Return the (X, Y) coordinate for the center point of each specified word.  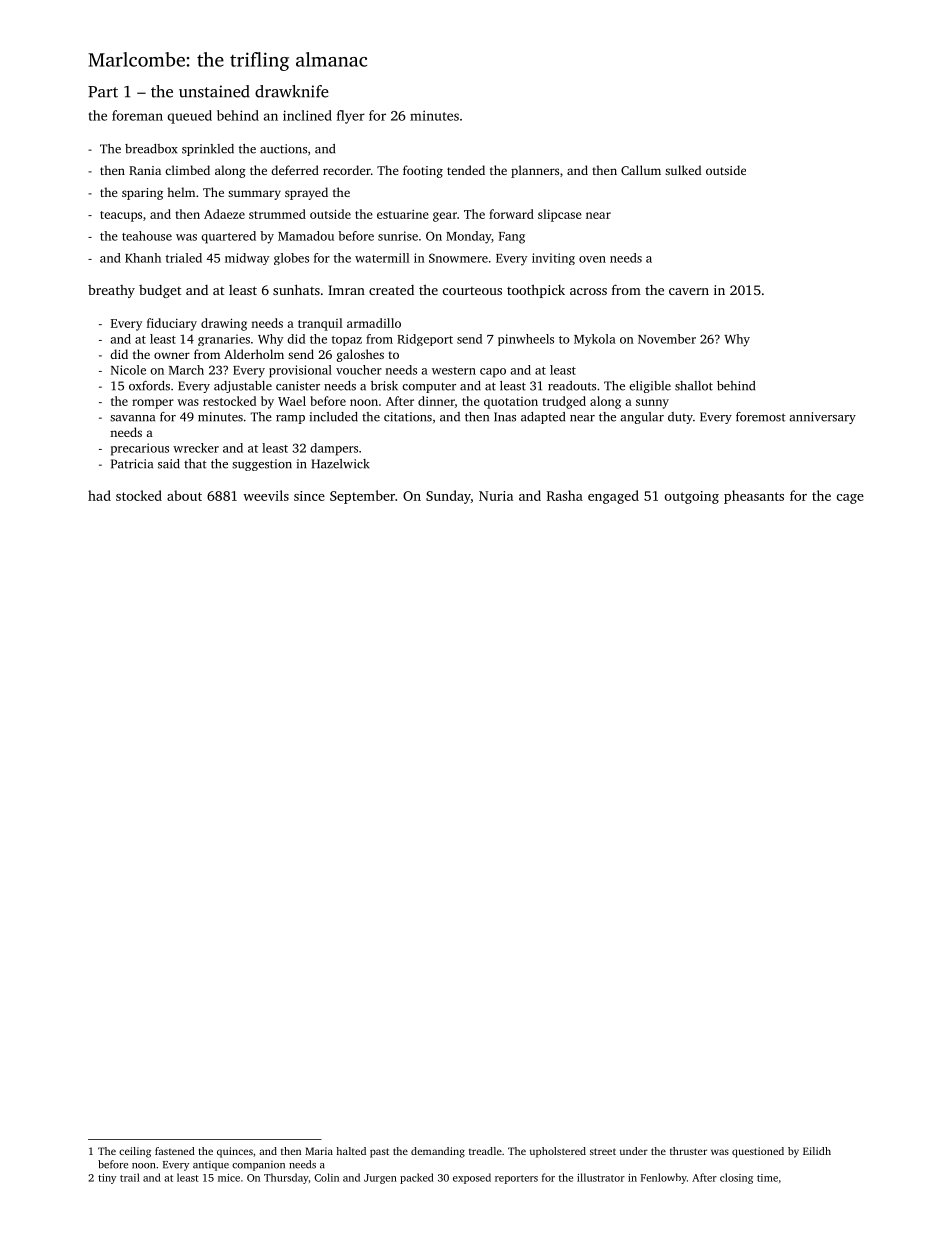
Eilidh (817, 1151)
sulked (683, 170)
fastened (175, 1151)
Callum (641, 170)
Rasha (565, 495)
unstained (214, 91)
